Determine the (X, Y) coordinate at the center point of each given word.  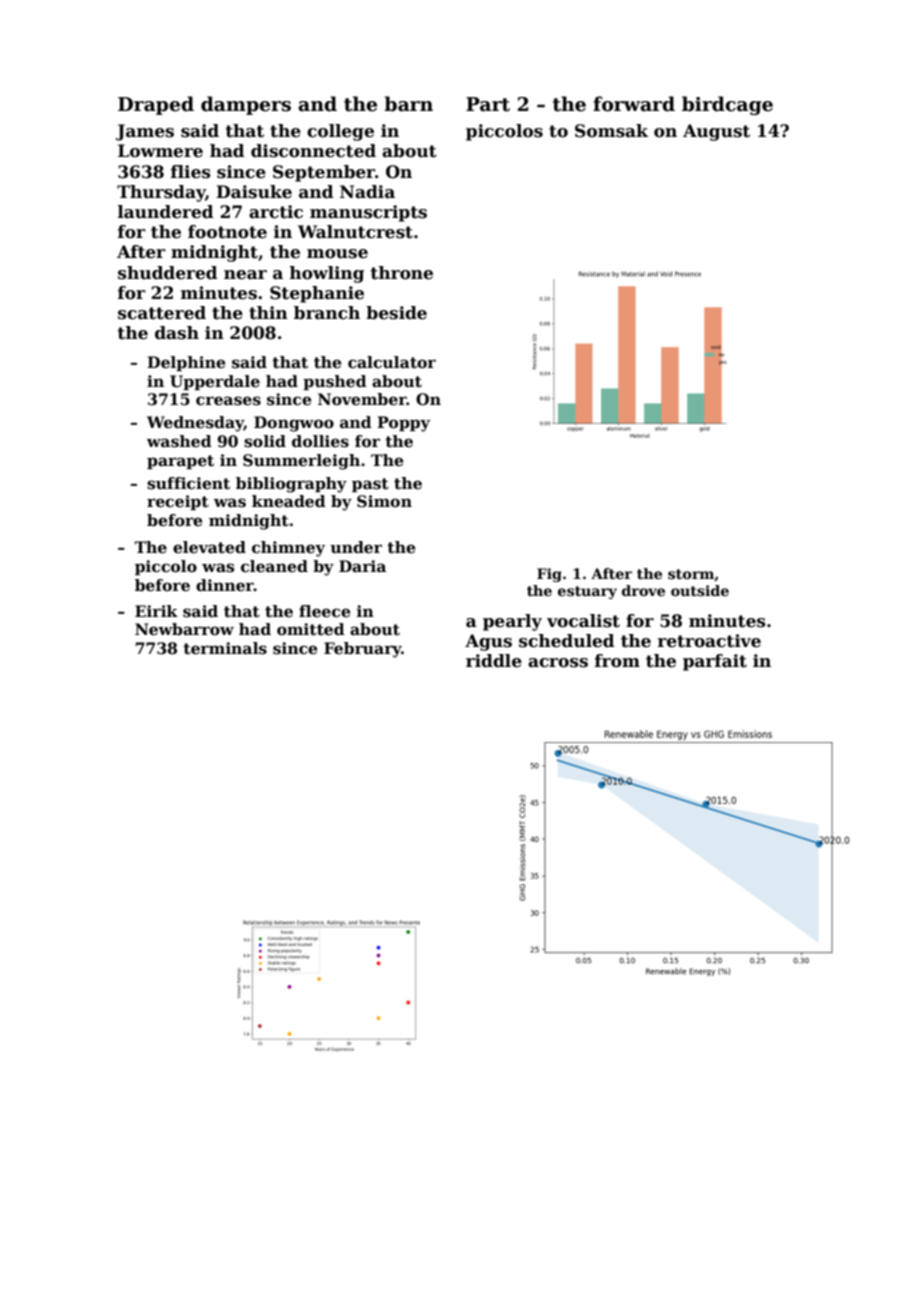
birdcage (727, 105)
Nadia (367, 192)
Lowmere (160, 151)
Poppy (403, 424)
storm (691, 575)
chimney (288, 549)
